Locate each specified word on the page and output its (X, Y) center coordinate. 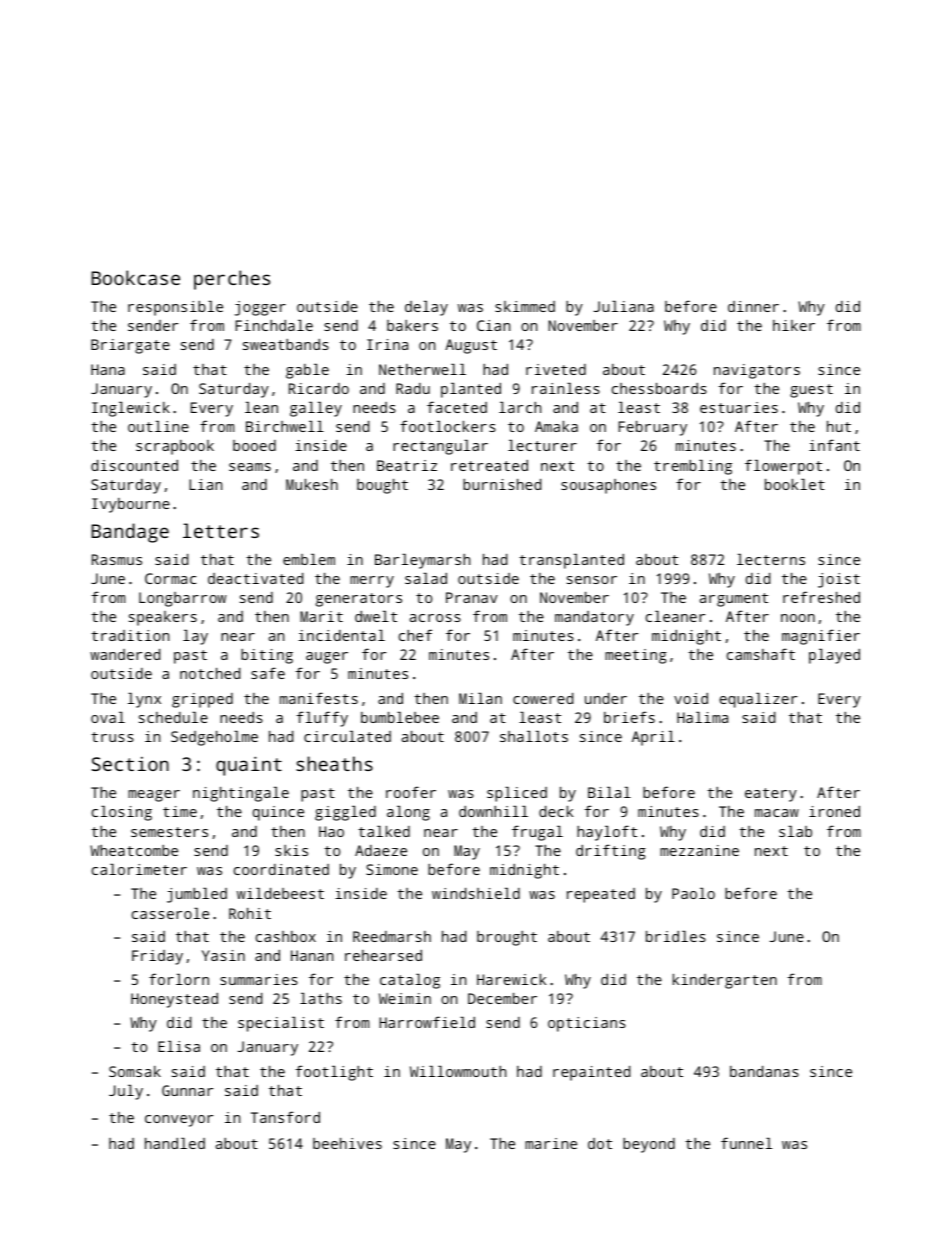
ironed (834, 811)
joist (839, 580)
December (502, 998)
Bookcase (135, 277)
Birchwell (285, 426)
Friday (157, 957)
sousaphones (608, 486)
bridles (676, 936)
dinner (753, 306)
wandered (125, 654)
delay (426, 308)
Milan (480, 698)
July (126, 1092)
